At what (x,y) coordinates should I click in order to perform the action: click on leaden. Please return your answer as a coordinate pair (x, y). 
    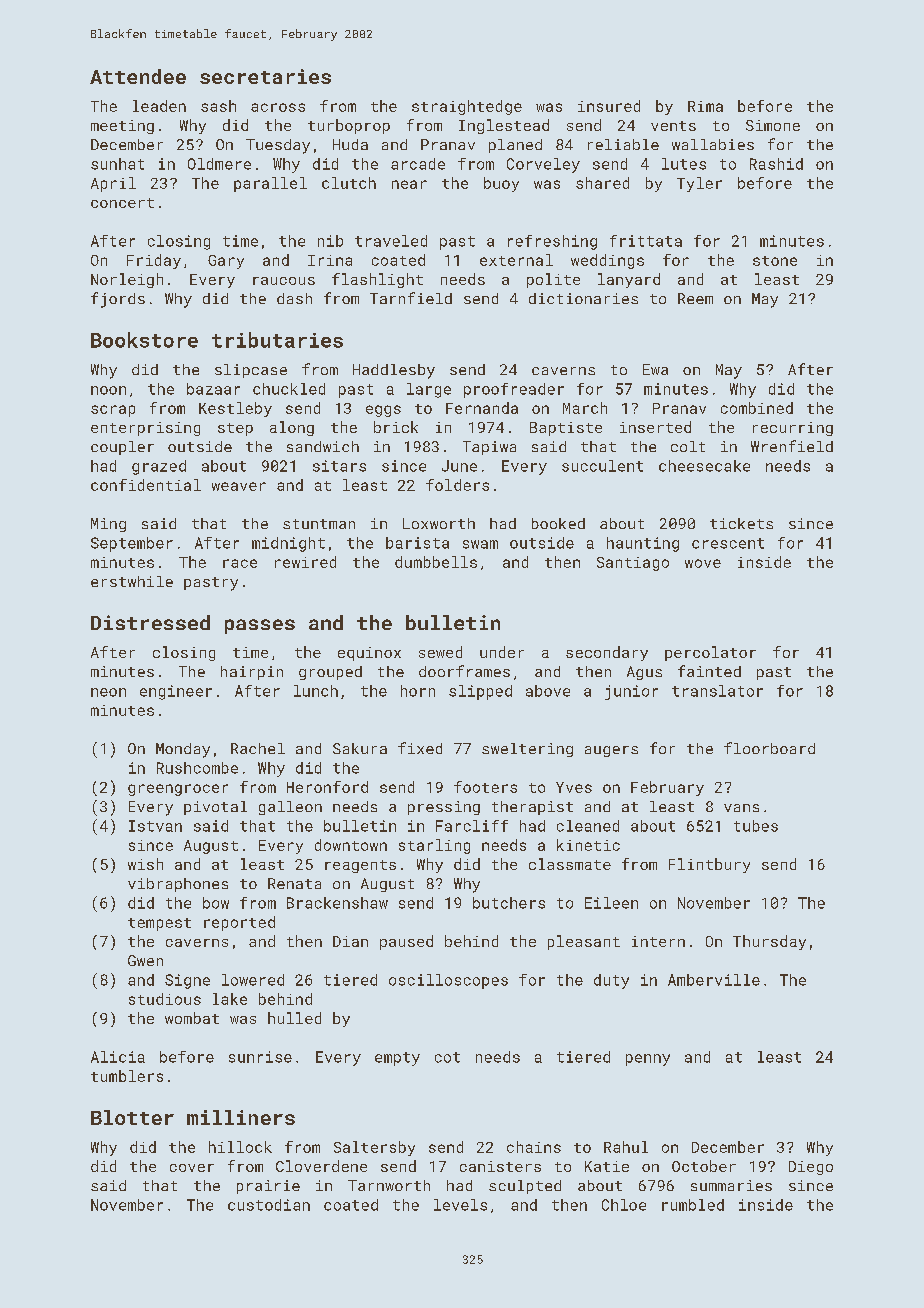
    Looking at the image, I should click on (159, 106).
